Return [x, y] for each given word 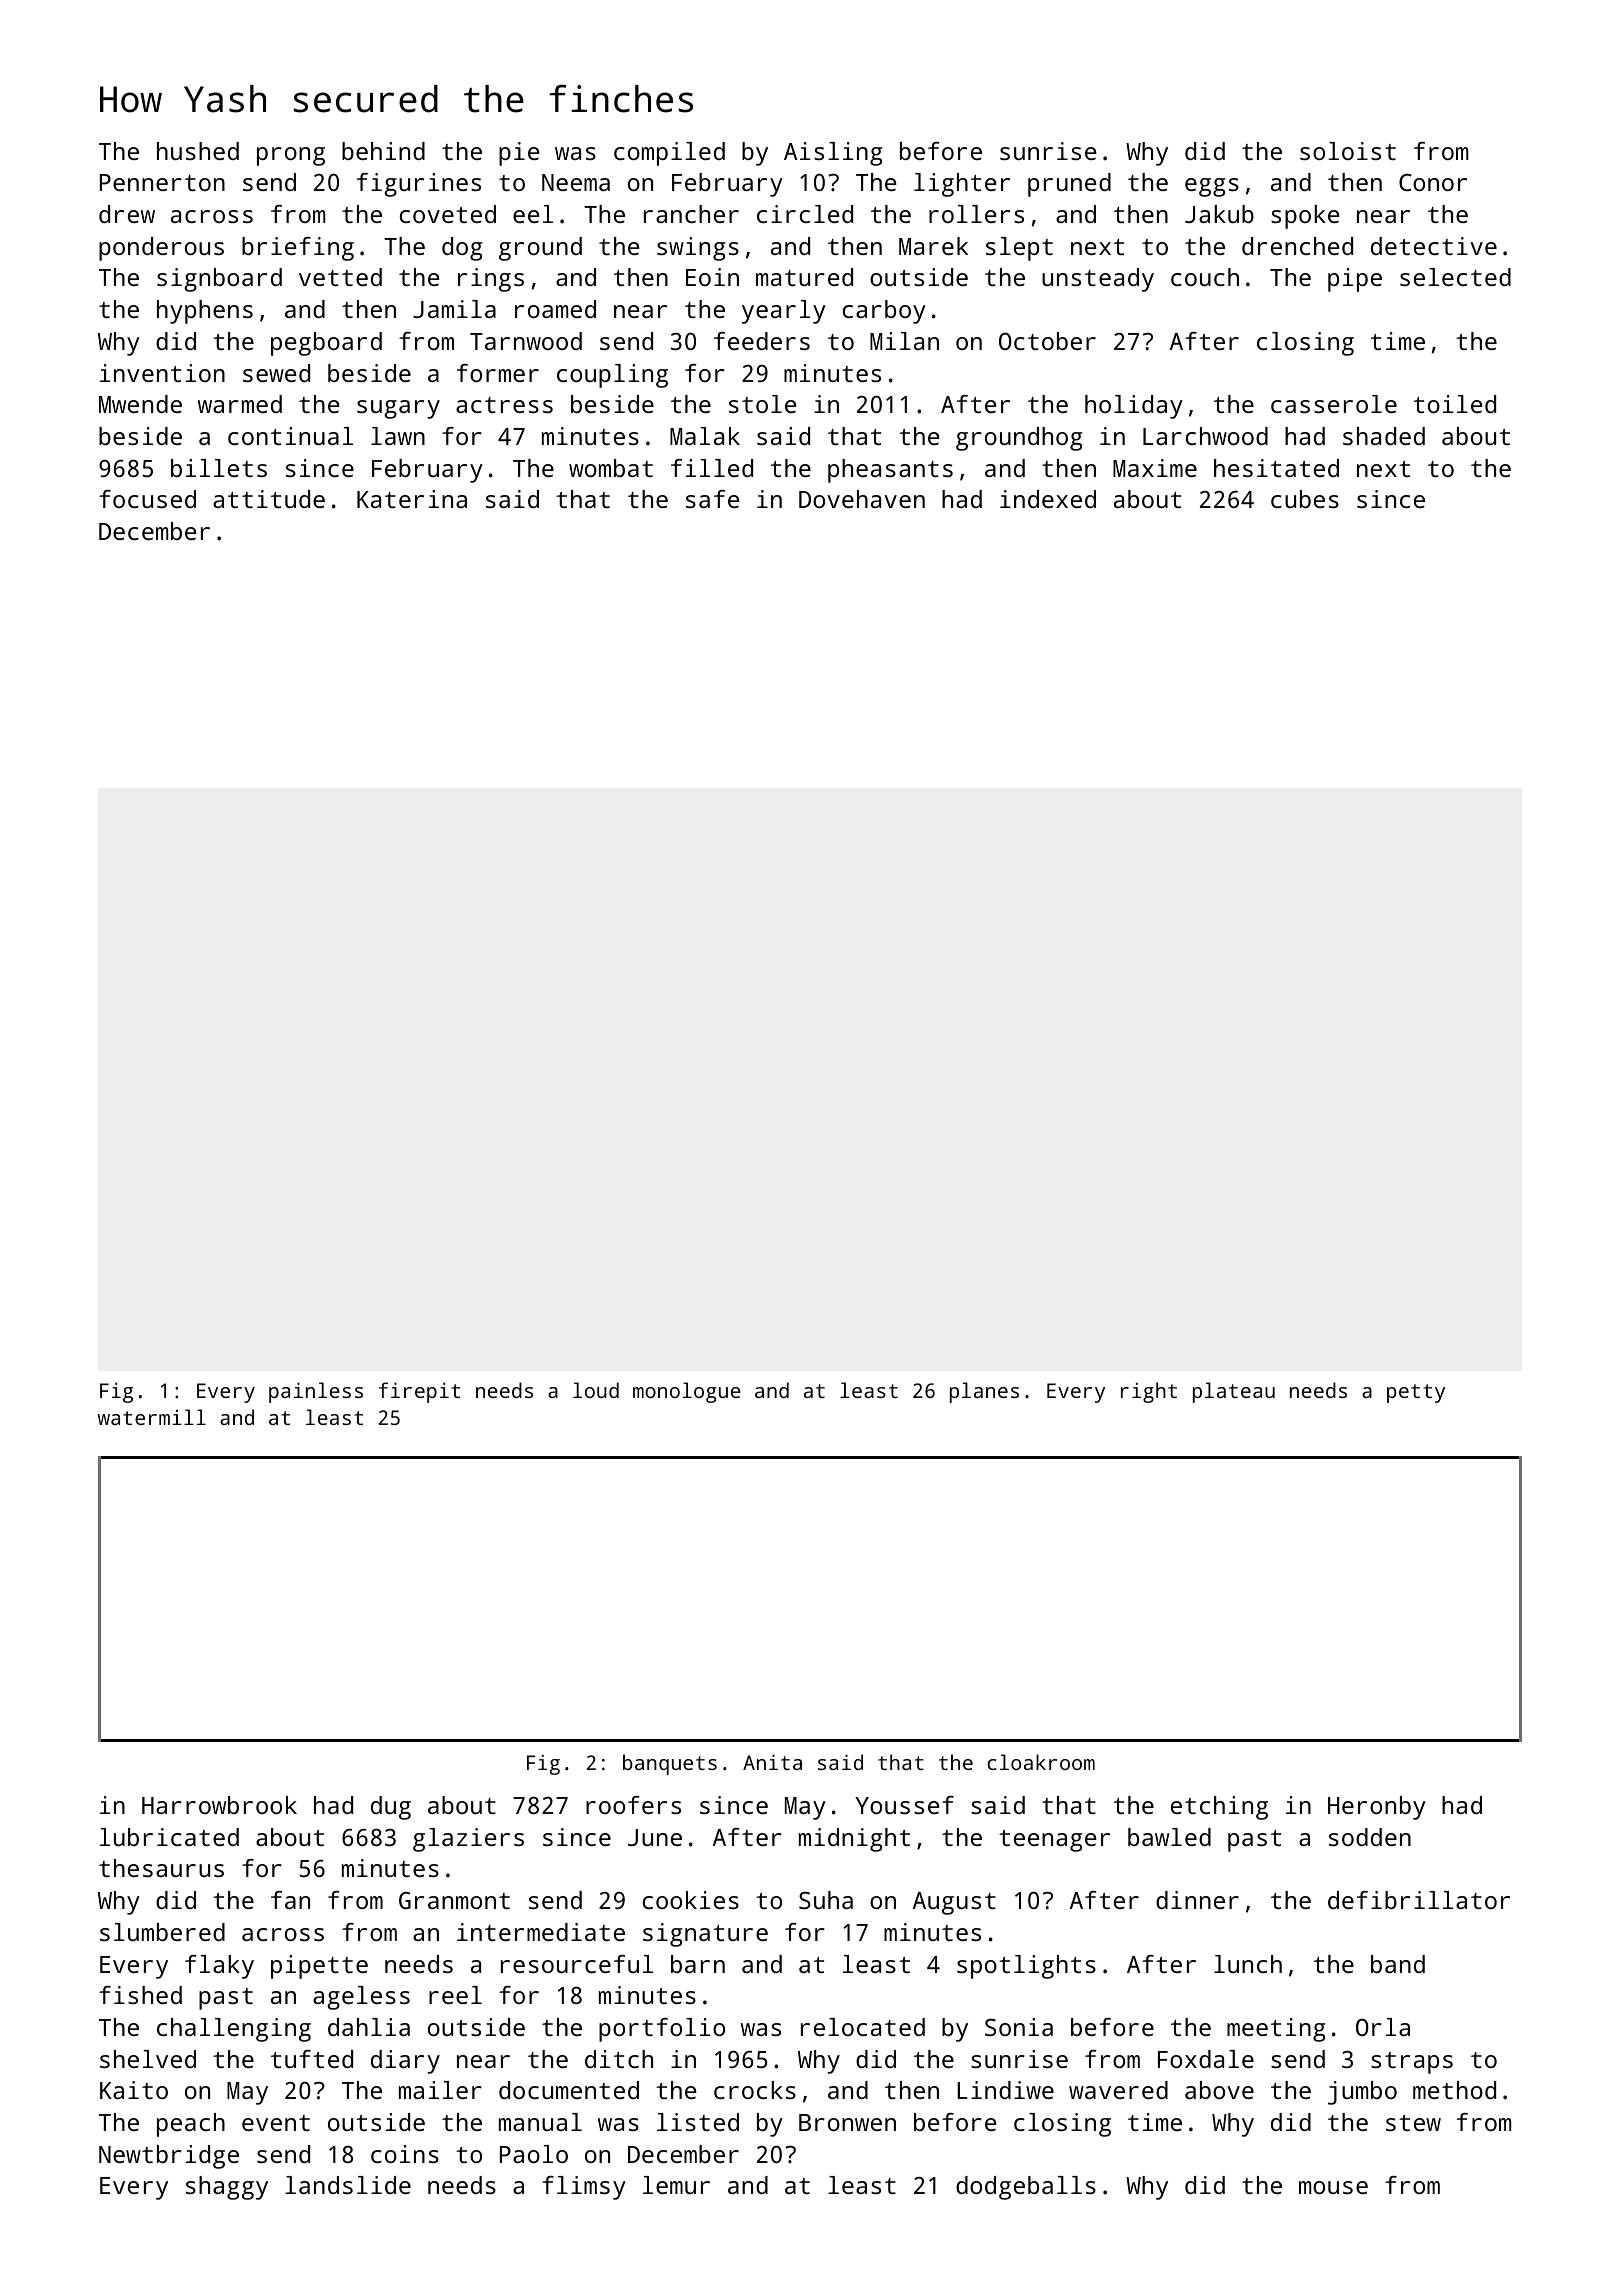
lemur [676, 2185]
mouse [1333, 2187]
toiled [1455, 404]
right [1149, 1392]
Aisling [833, 154]
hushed [198, 151]
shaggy [227, 2188]
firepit [419, 1392]
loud [596, 1390]
